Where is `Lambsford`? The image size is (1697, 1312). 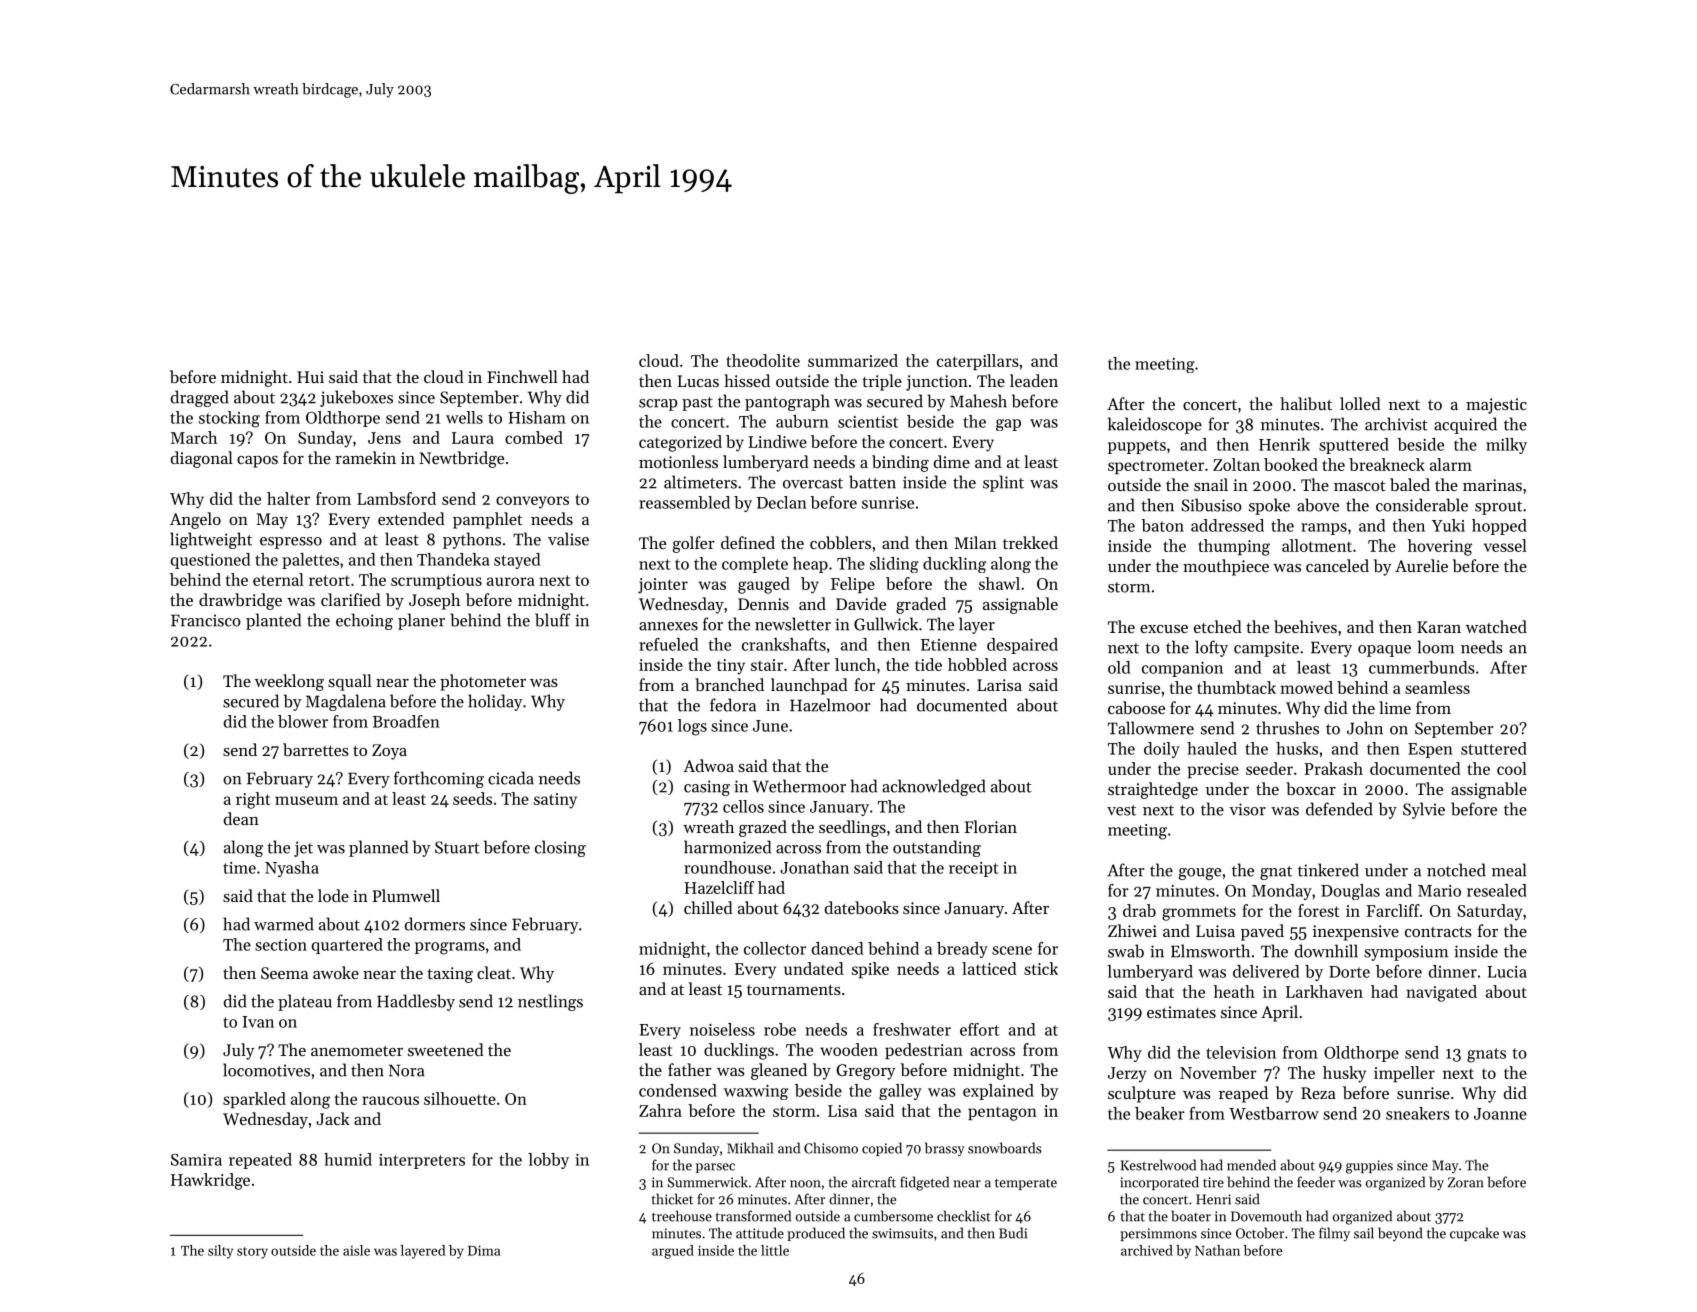
Lambsford is located at coordinates (396, 498).
